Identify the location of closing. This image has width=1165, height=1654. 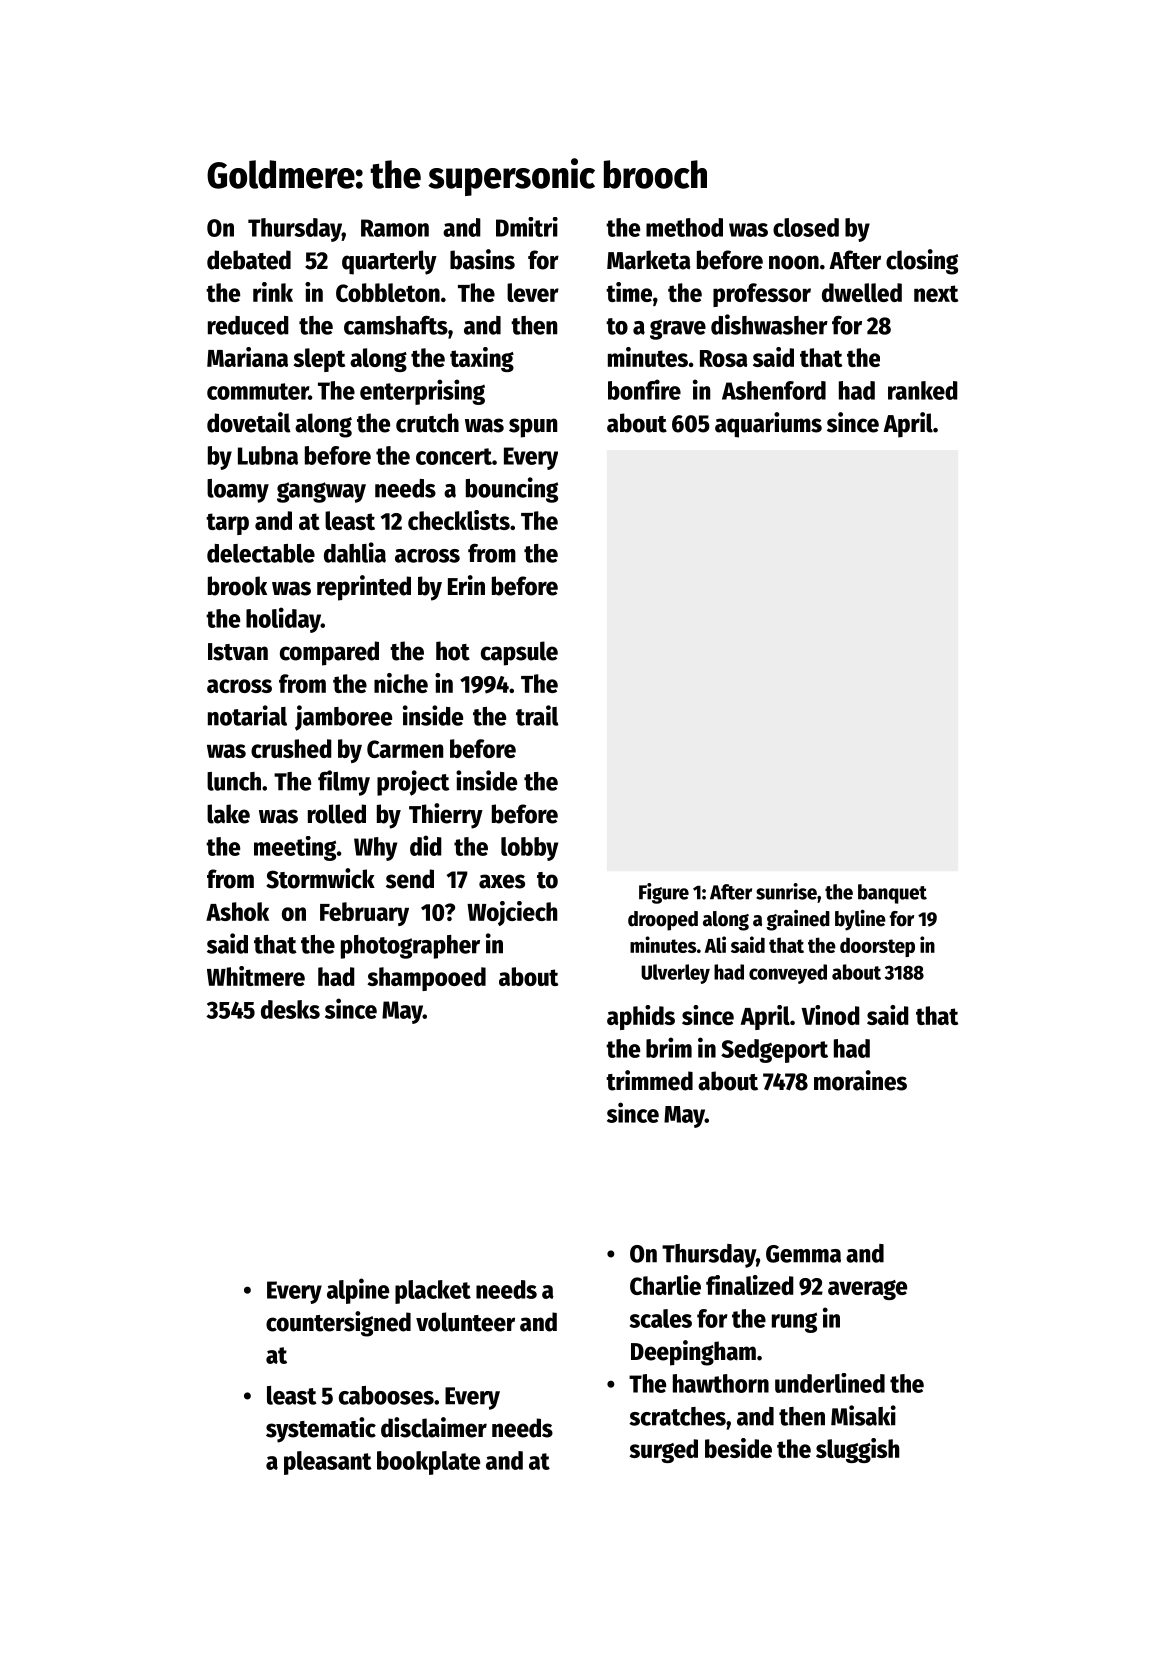
(922, 262).
